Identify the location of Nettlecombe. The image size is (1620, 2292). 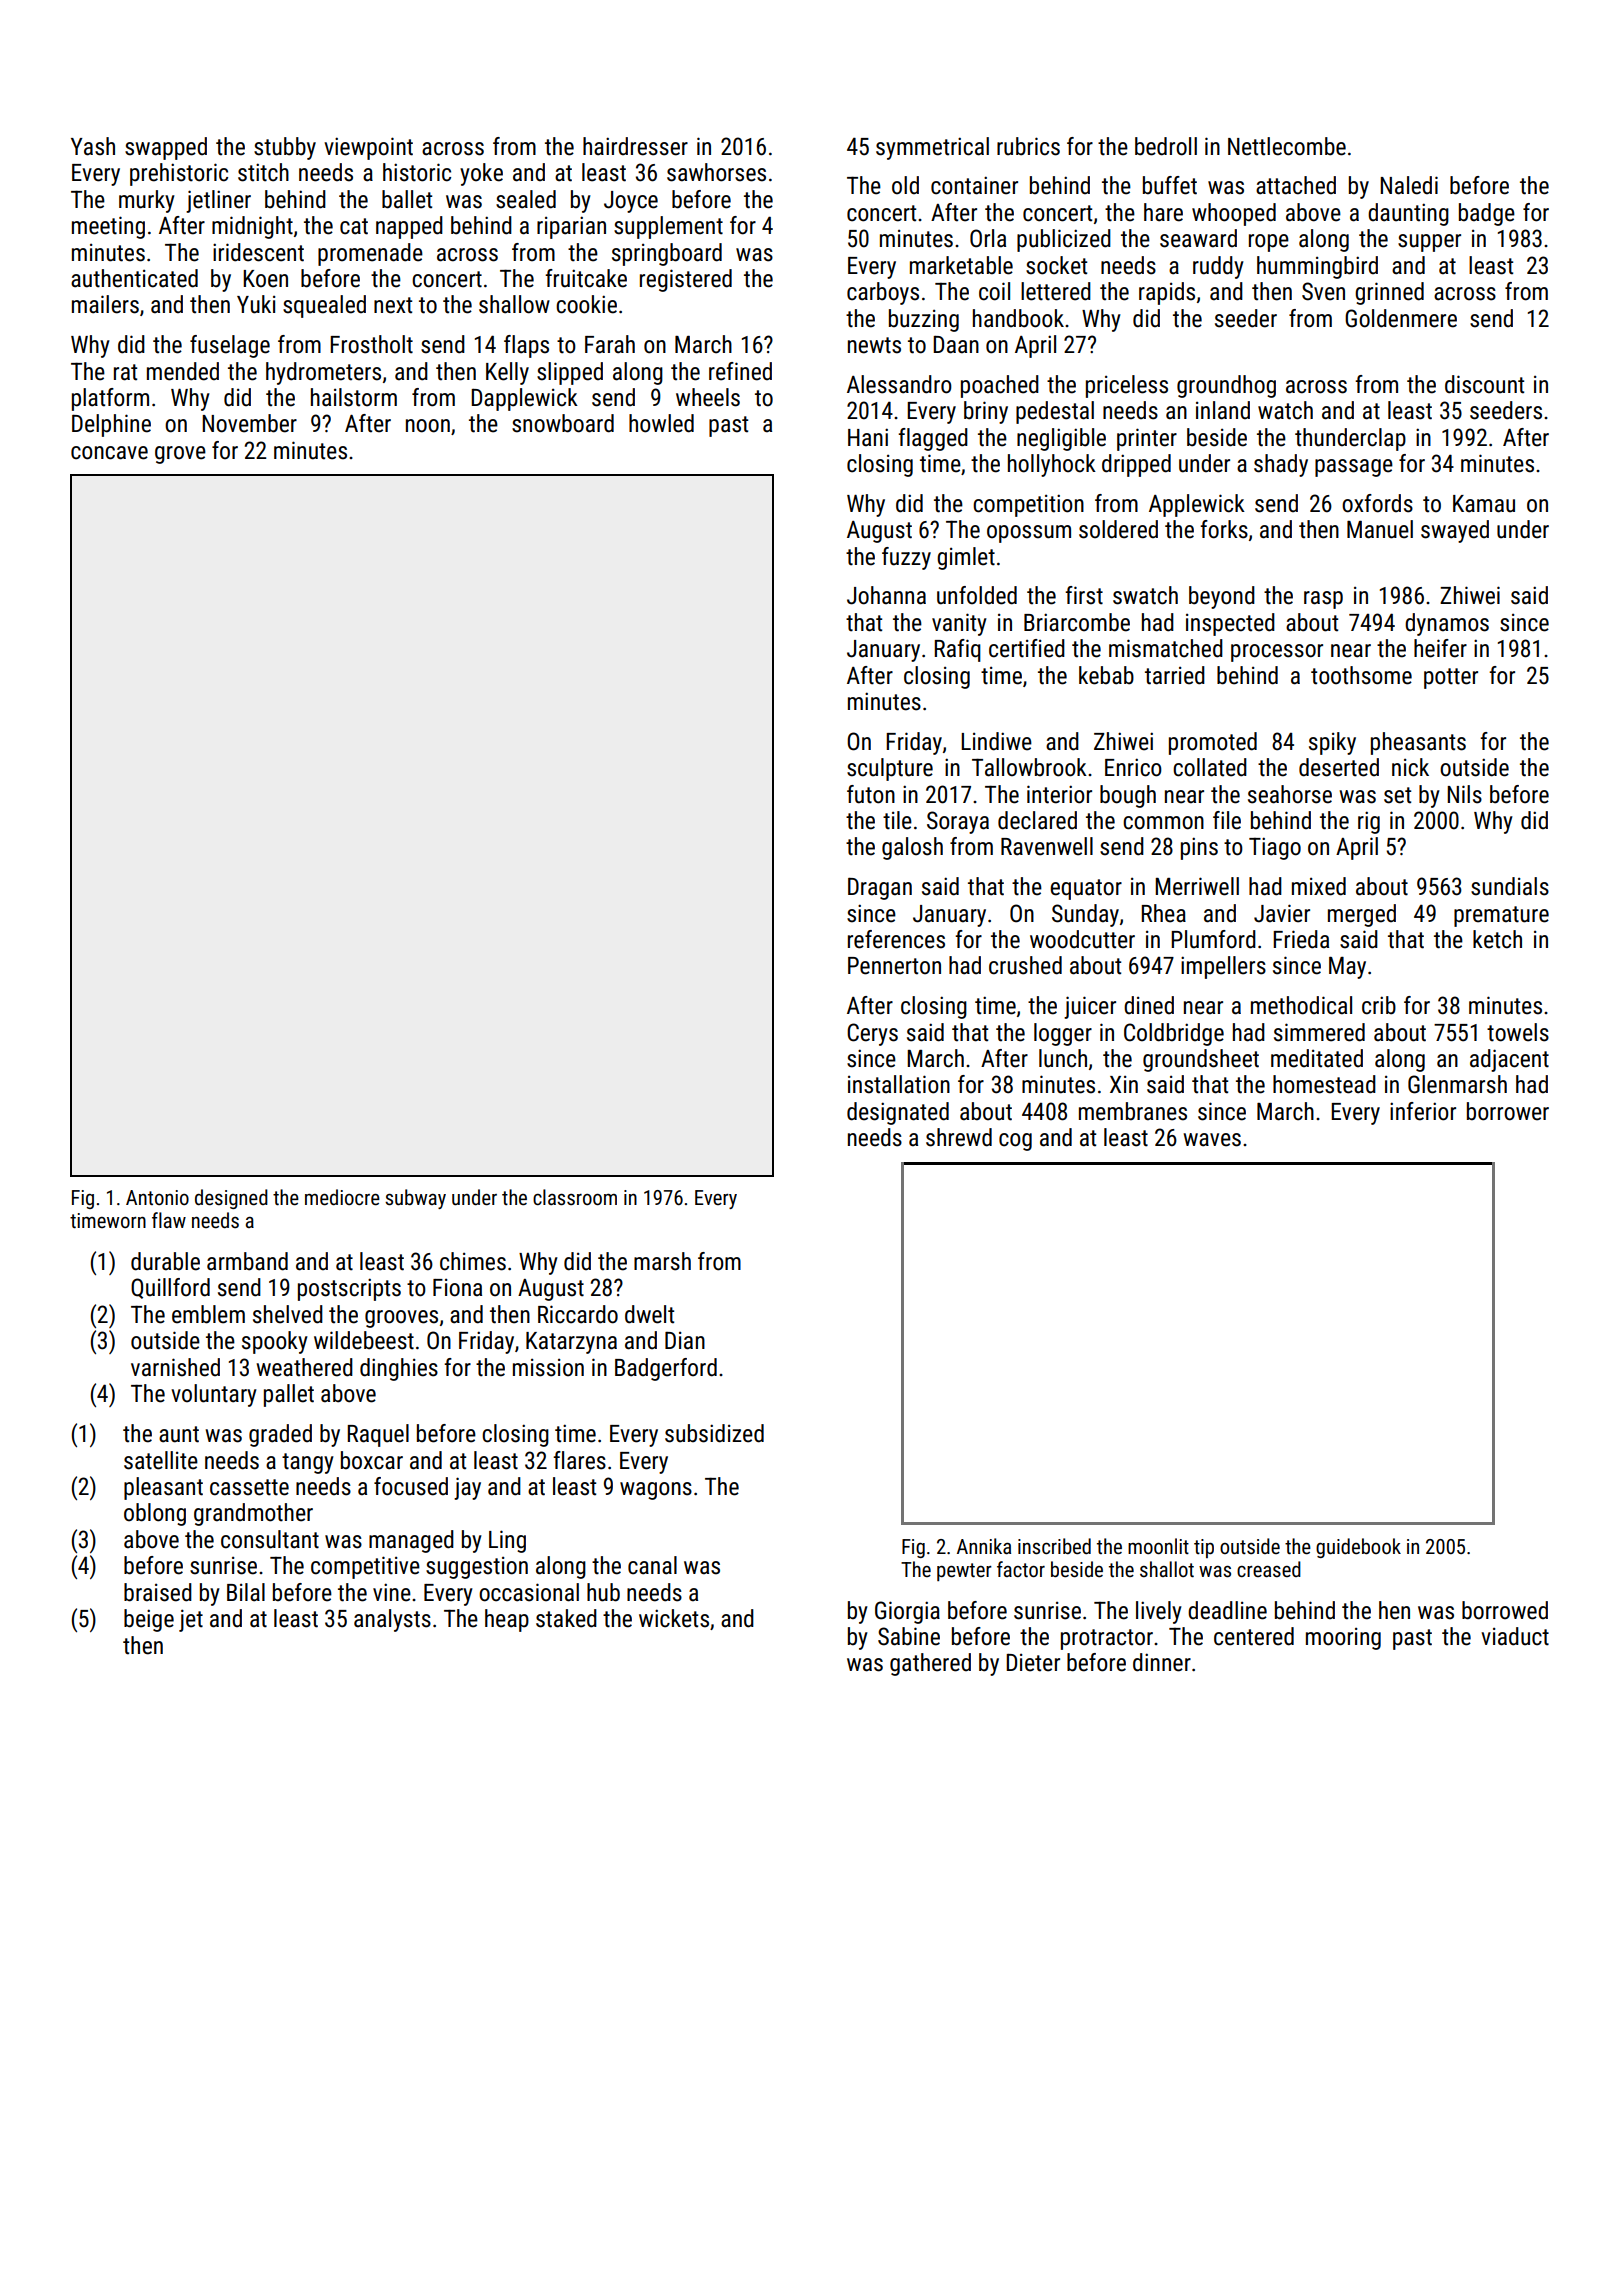
(1287, 146).
